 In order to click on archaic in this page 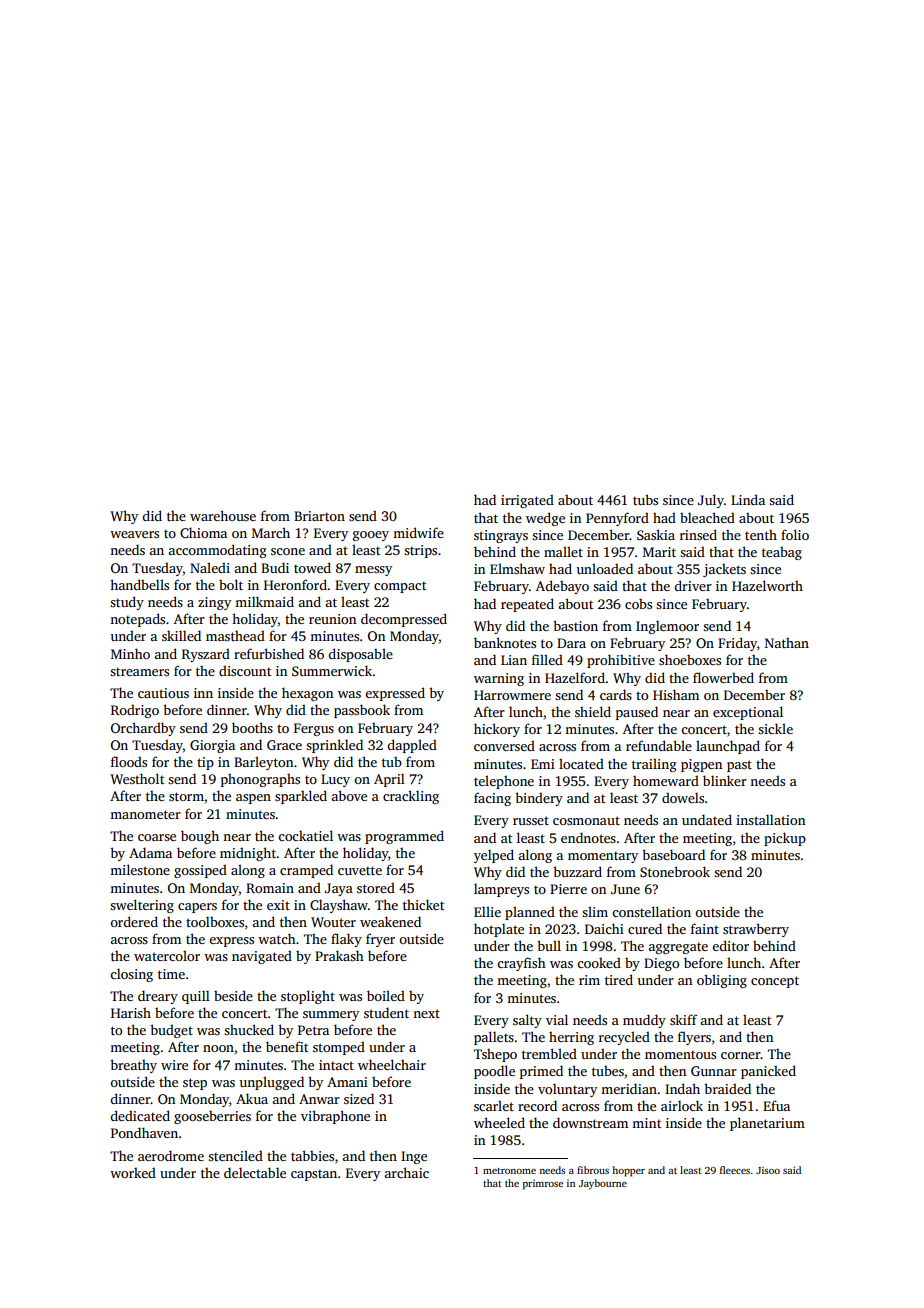, I will do `click(407, 1172)`.
